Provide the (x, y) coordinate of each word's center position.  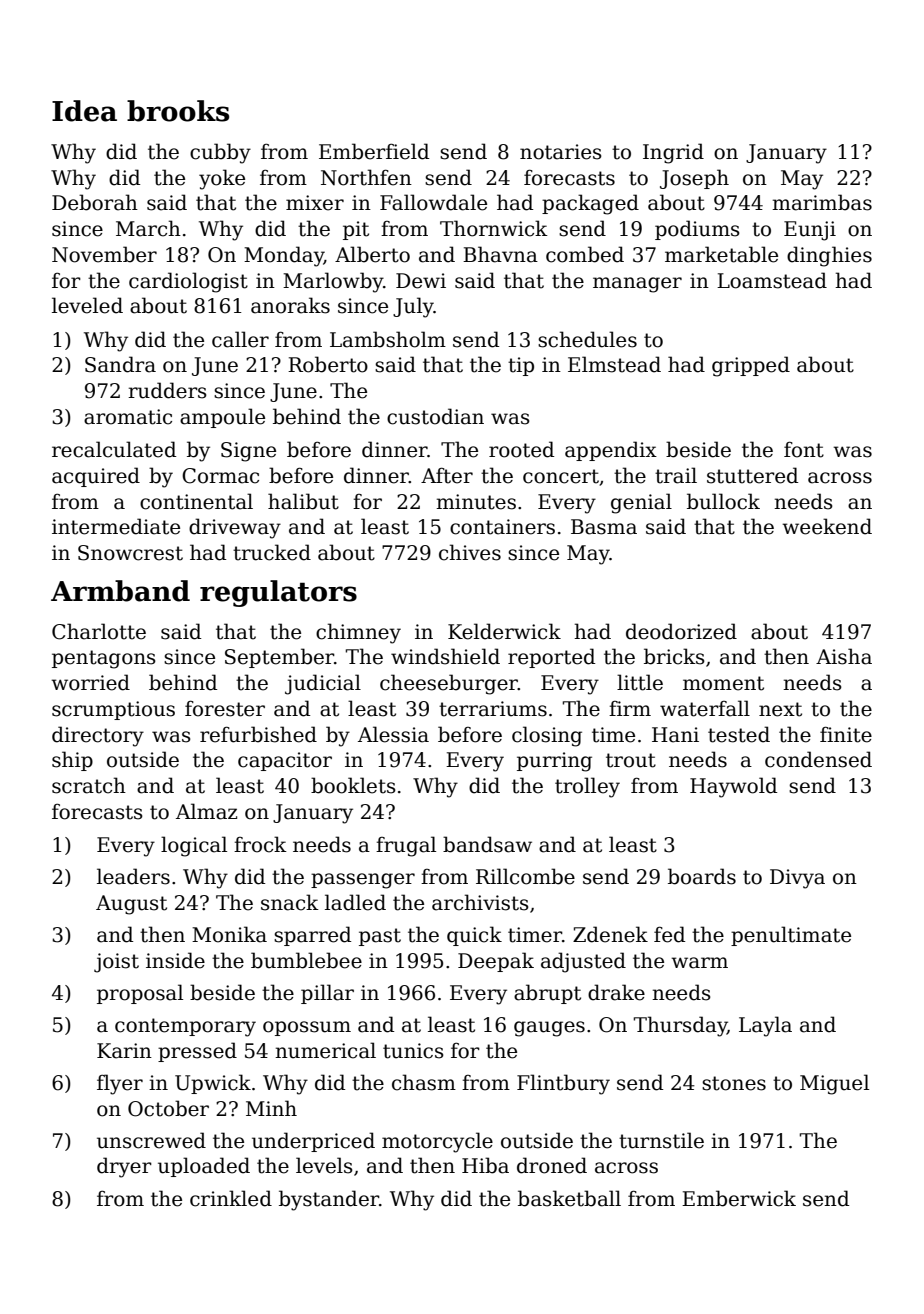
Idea (84, 111)
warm (699, 963)
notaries (561, 152)
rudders (167, 390)
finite (846, 734)
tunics (413, 1051)
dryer (124, 1167)
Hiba (485, 1165)
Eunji (810, 231)
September (279, 658)
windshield (445, 656)
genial (641, 503)
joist (116, 963)
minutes (476, 502)
